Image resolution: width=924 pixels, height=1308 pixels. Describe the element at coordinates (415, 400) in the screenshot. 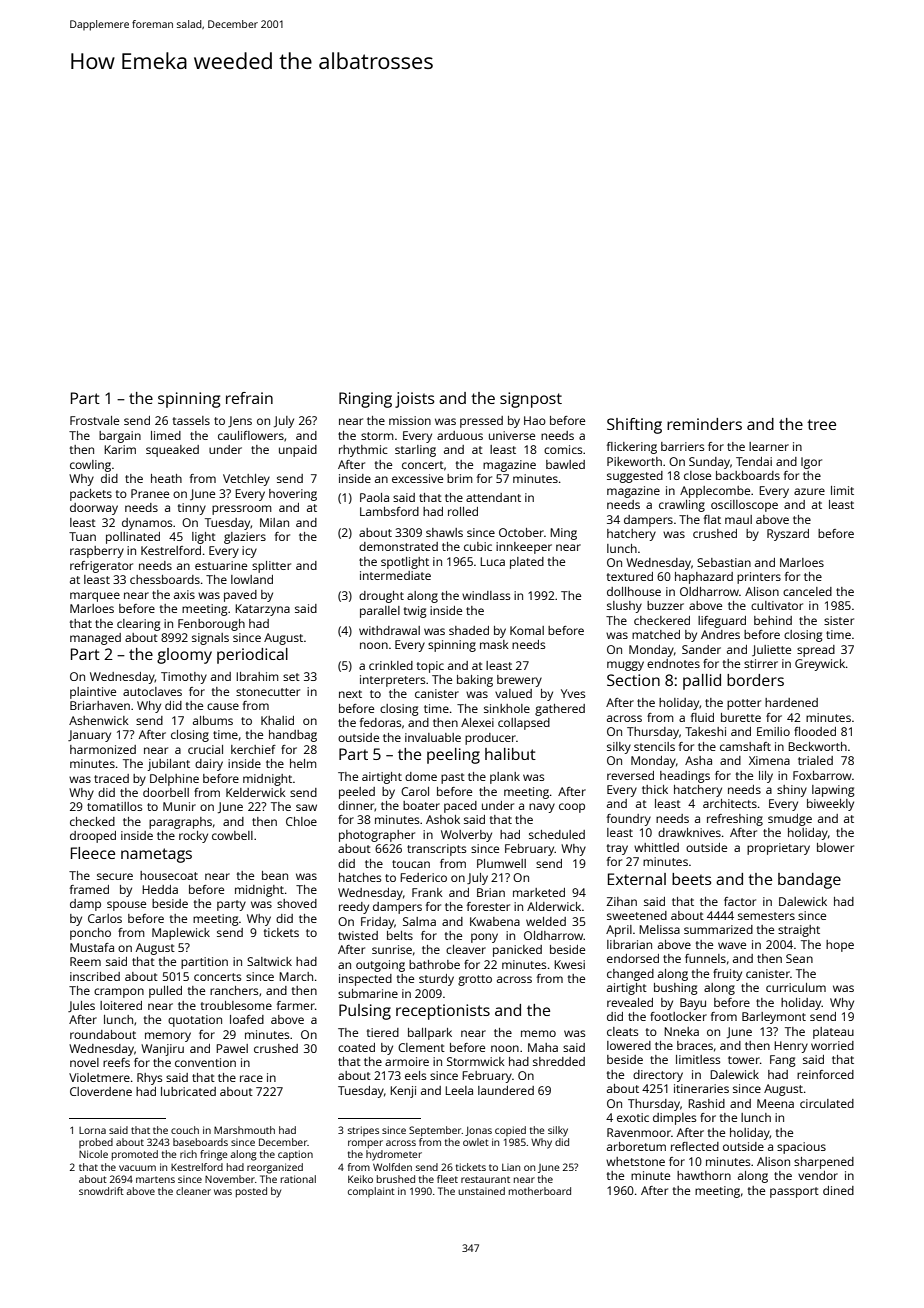

I see `joists` at that location.
